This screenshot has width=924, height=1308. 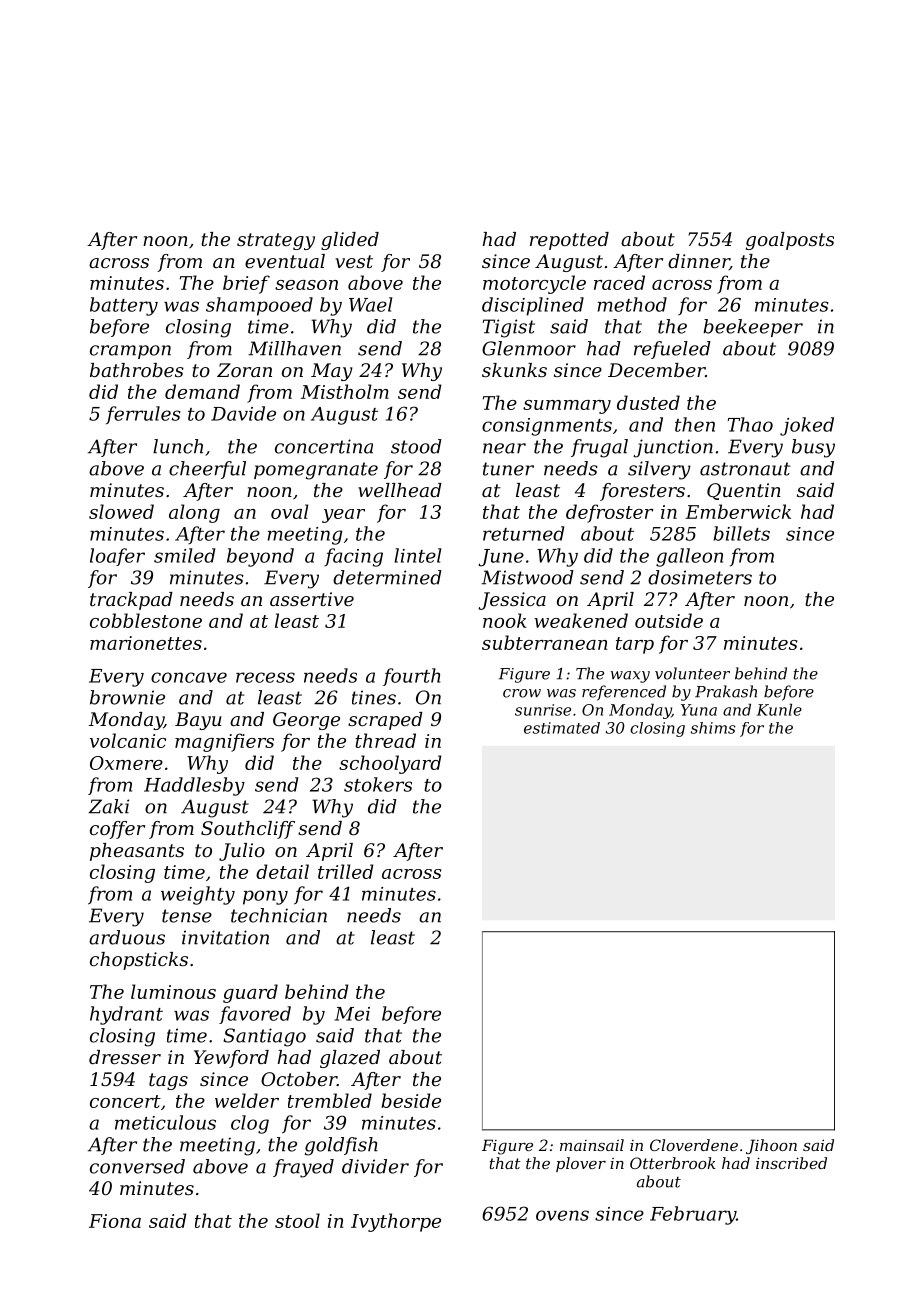 What do you see at coordinates (224, 742) in the screenshot?
I see `magnifiers` at bounding box center [224, 742].
